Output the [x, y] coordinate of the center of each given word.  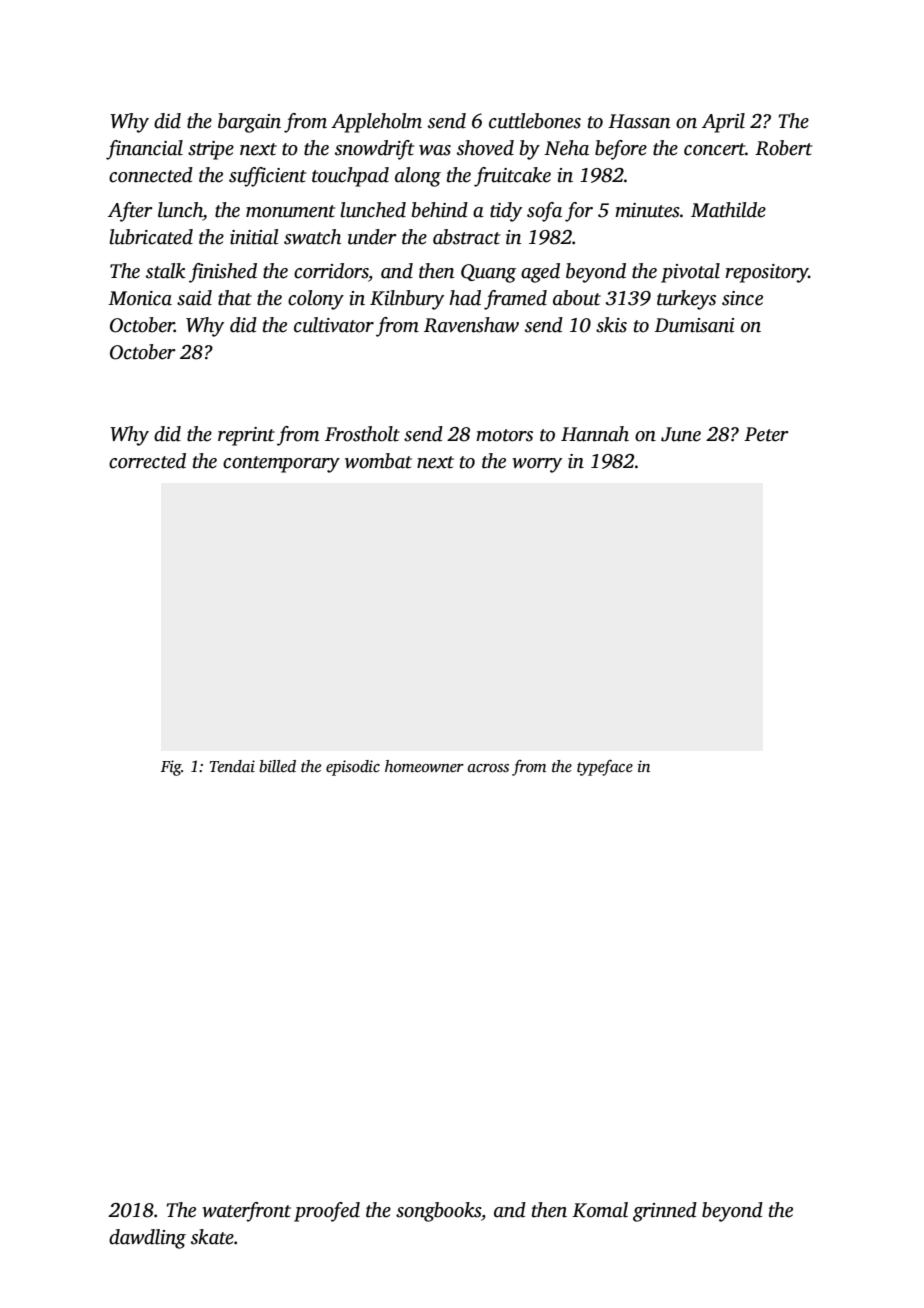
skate [212, 1237]
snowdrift [374, 150]
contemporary [281, 464]
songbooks [438, 1212]
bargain [249, 123]
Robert [783, 148]
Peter [766, 434]
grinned [665, 1212]
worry [537, 465]
